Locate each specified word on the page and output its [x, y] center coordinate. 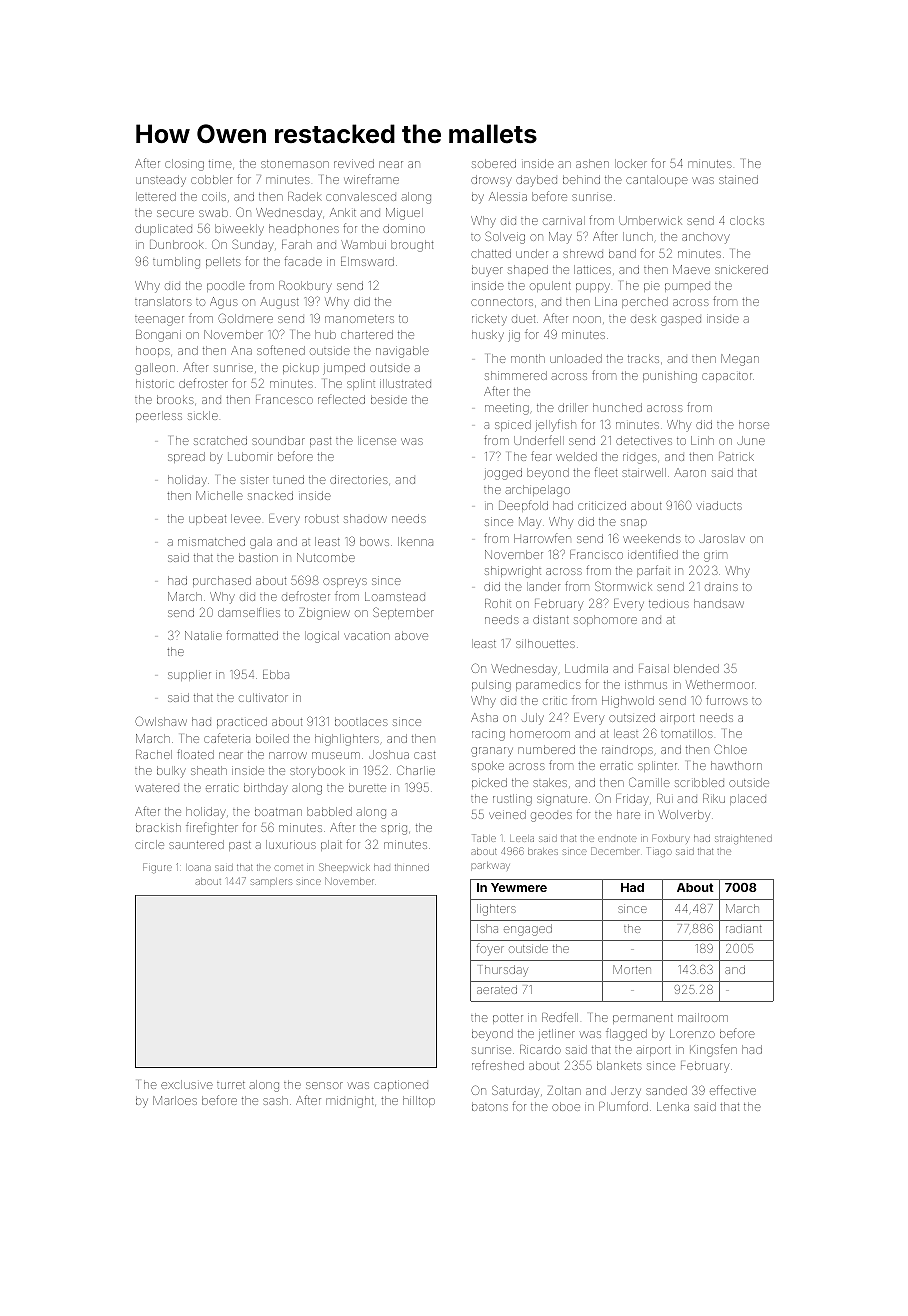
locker [631, 163]
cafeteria [227, 738]
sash [275, 1100]
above [411, 635]
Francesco [284, 399]
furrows [727, 700]
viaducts [719, 505]
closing [184, 165]
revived [354, 163]
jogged [503, 474]
